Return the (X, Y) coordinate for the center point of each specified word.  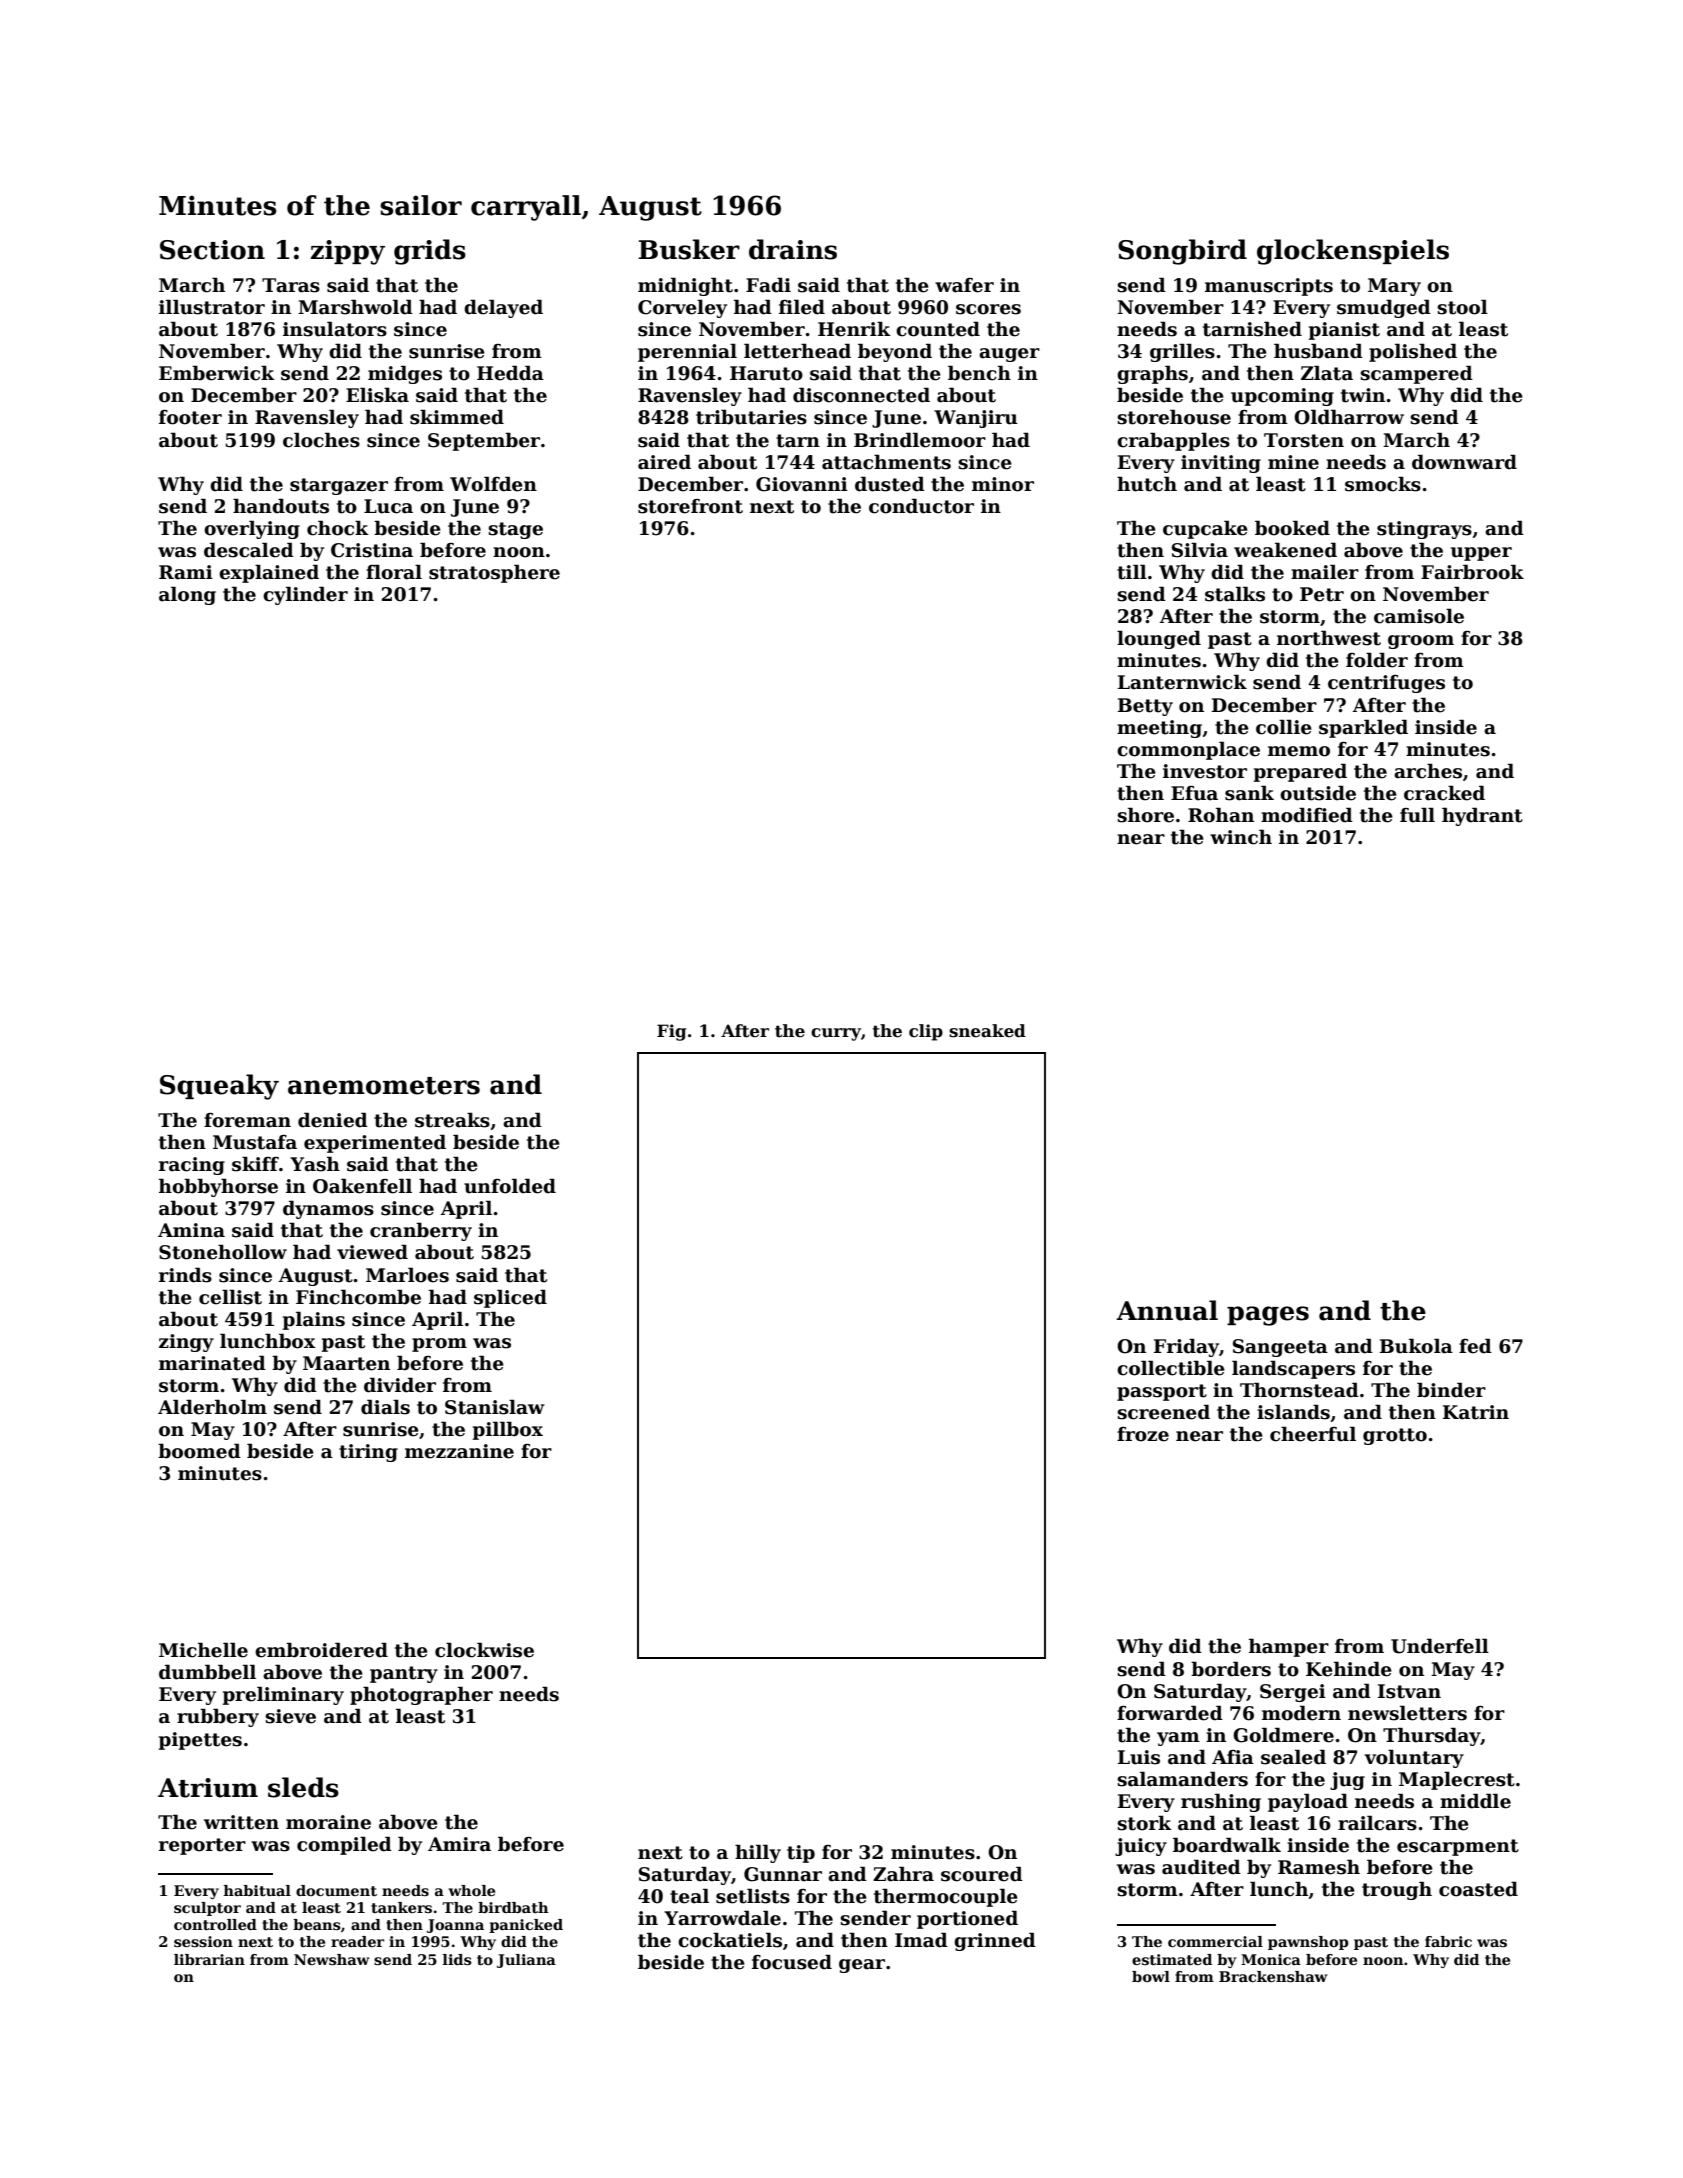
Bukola (1416, 1346)
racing (192, 1166)
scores (988, 309)
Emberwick (217, 373)
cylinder (305, 595)
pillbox (508, 1430)
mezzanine (459, 1451)
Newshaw (331, 1959)
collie (1284, 727)
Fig (671, 1032)
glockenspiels (1353, 252)
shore (1145, 815)
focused (792, 1962)
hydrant (1482, 816)
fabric (1448, 1941)
